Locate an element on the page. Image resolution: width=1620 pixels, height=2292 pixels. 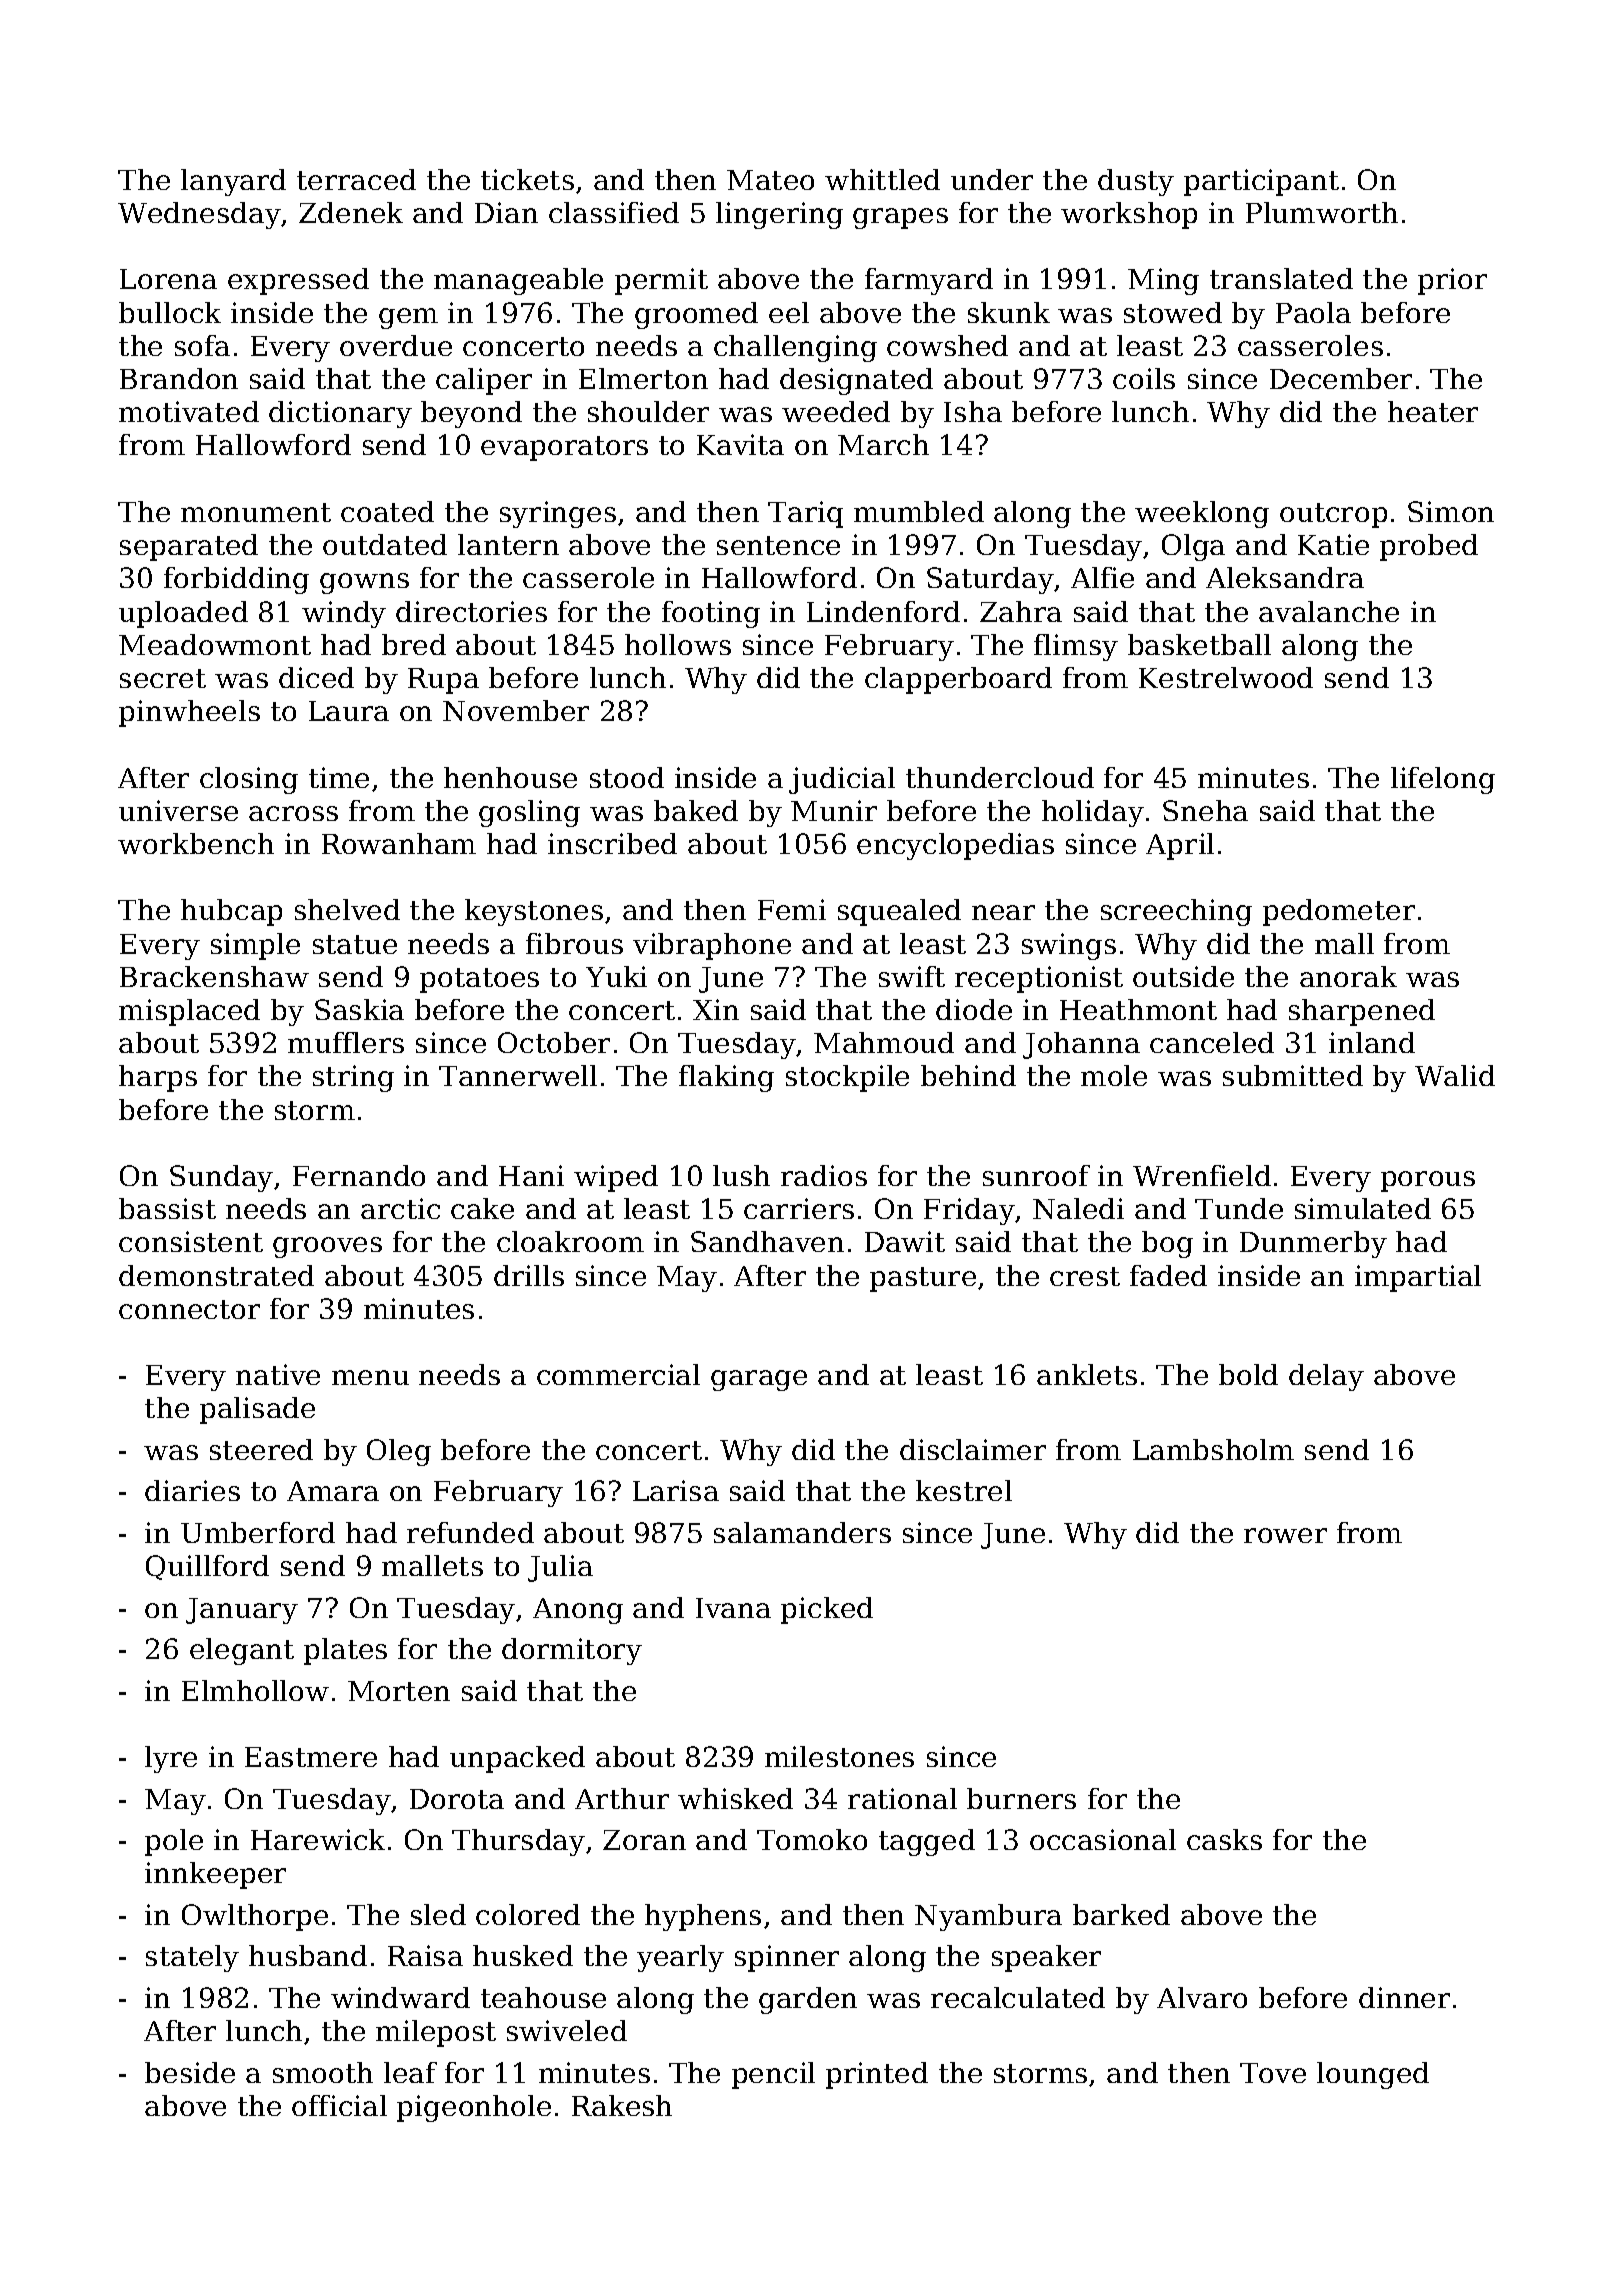
pedometer is located at coordinates (1339, 912).
